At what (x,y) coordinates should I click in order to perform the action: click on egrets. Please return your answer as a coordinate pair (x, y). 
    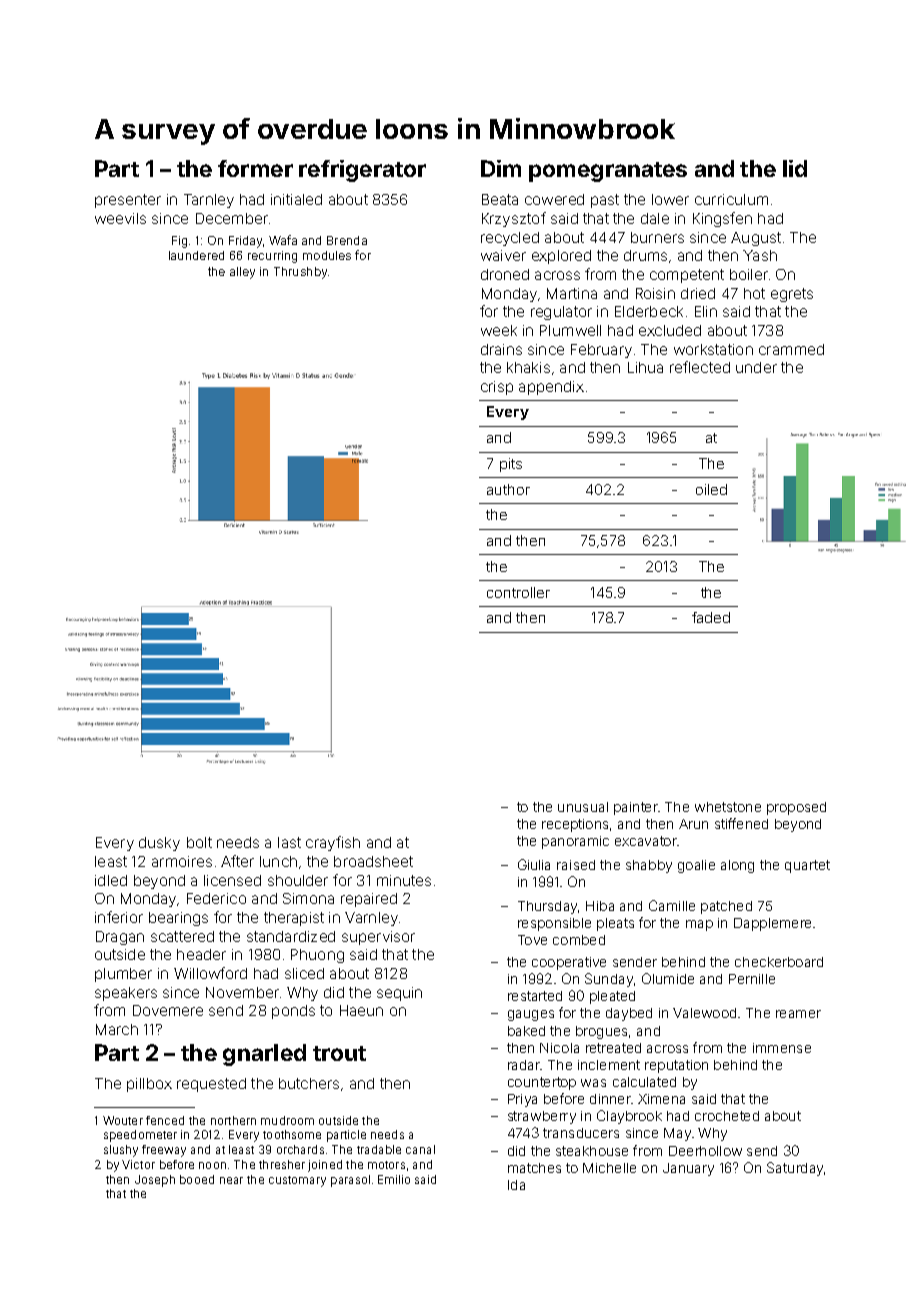
    Looking at the image, I should click on (792, 295).
